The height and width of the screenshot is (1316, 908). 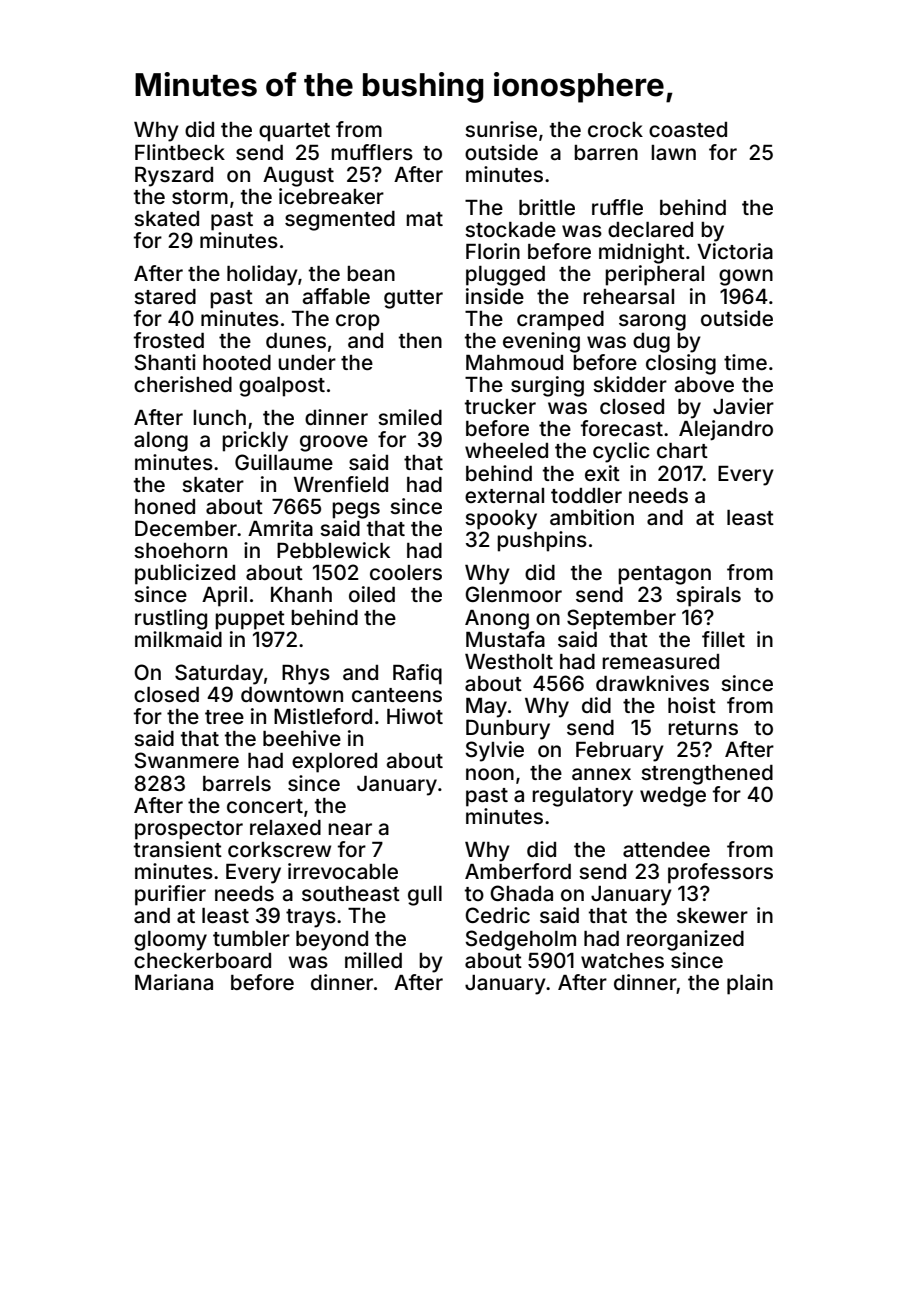 What do you see at coordinates (174, 177) in the screenshot?
I see `Ryszard` at bounding box center [174, 177].
